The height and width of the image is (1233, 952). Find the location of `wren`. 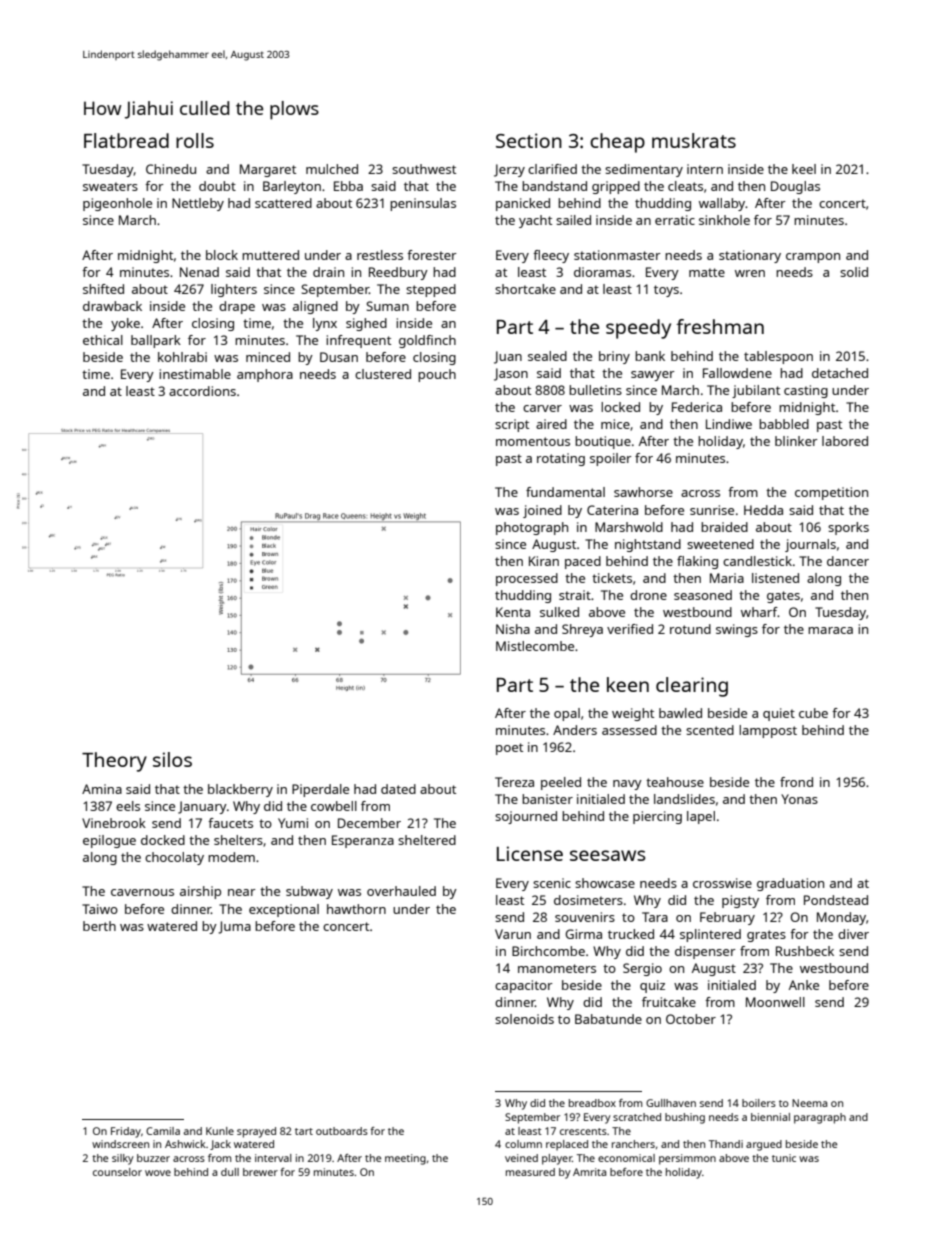

wren is located at coordinates (750, 273).
